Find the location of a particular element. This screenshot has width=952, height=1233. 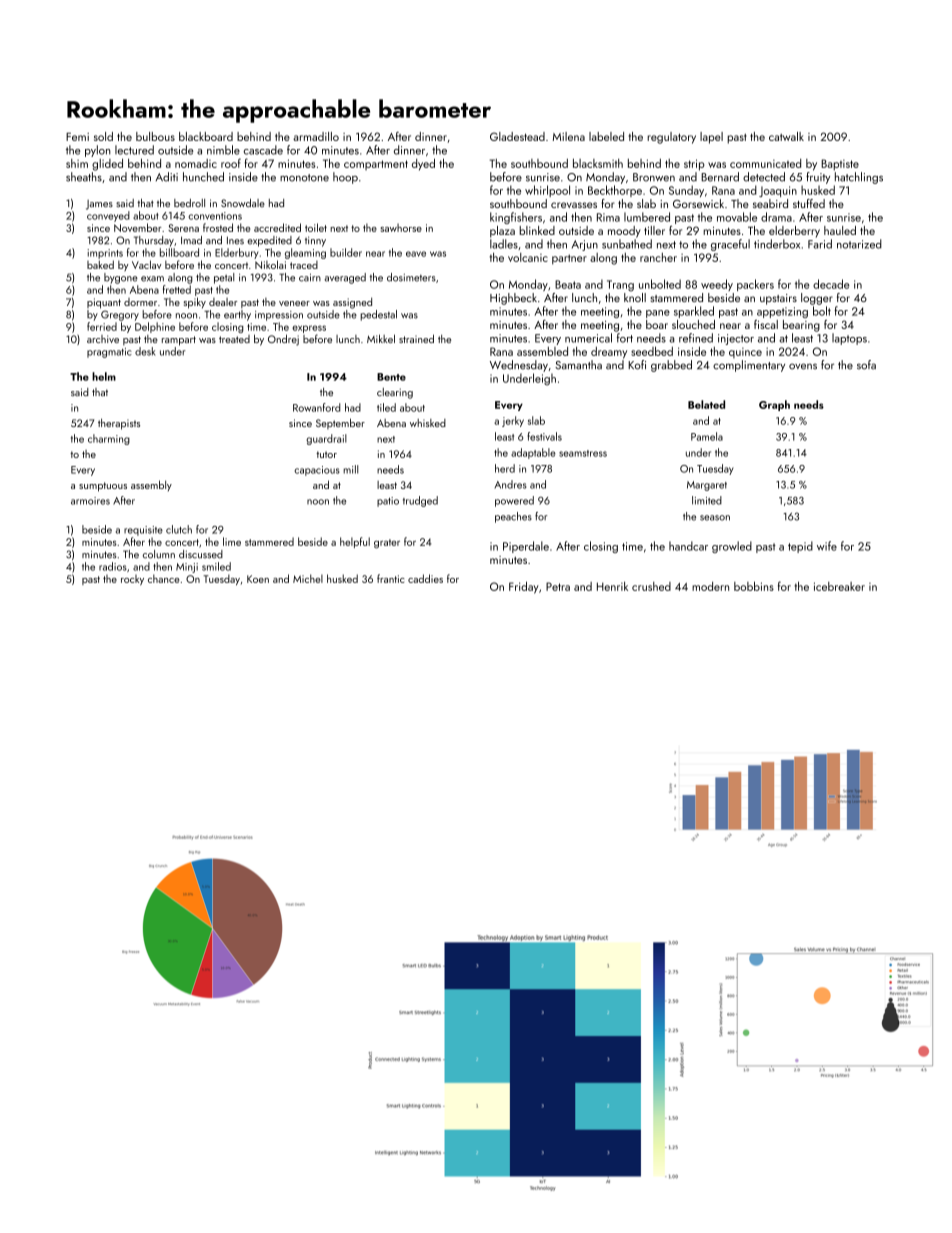

helpful is located at coordinates (355, 542).
